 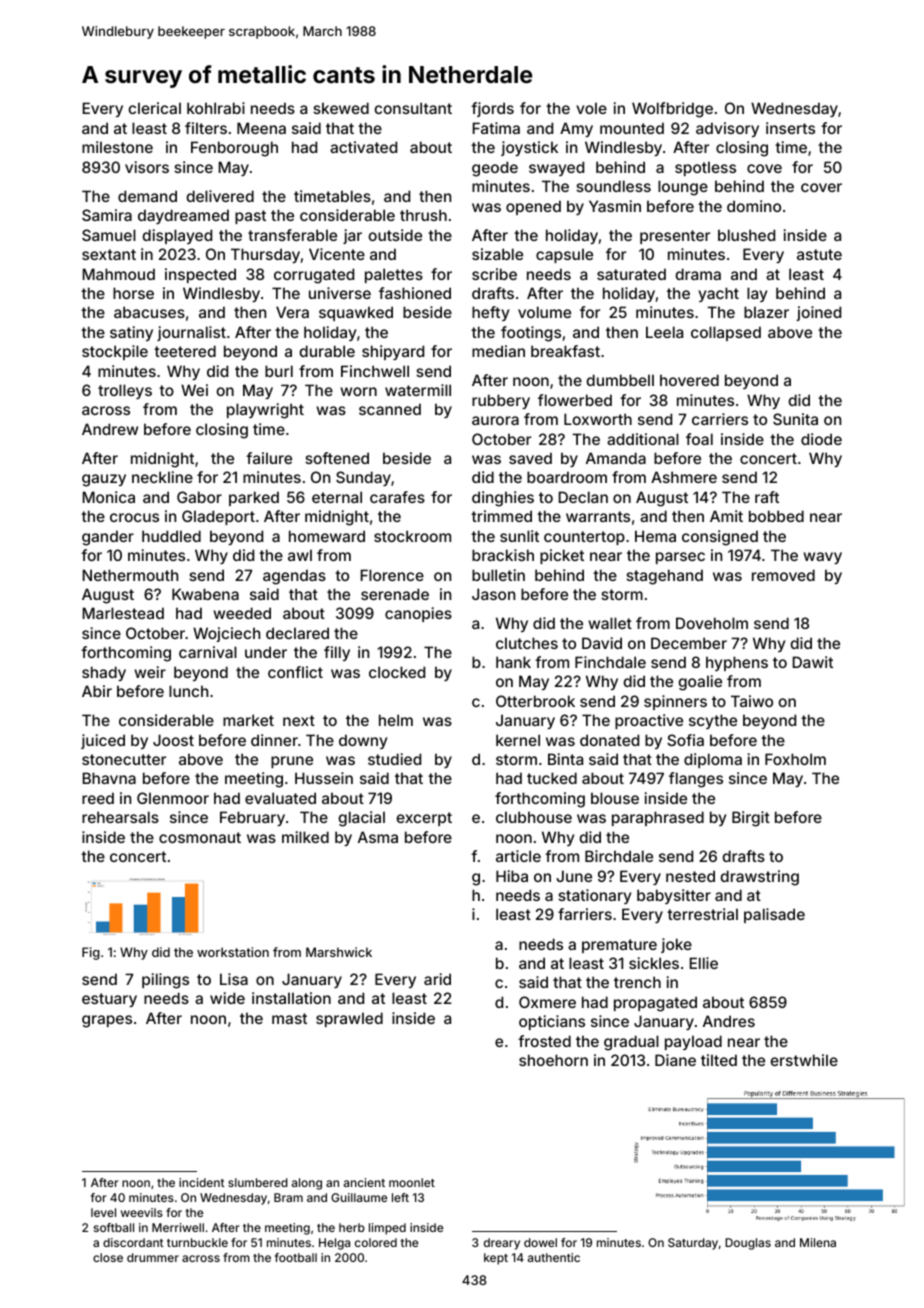 What do you see at coordinates (341, 108) in the screenshot?
I see `skewed` at bounding box center [341, 108].
